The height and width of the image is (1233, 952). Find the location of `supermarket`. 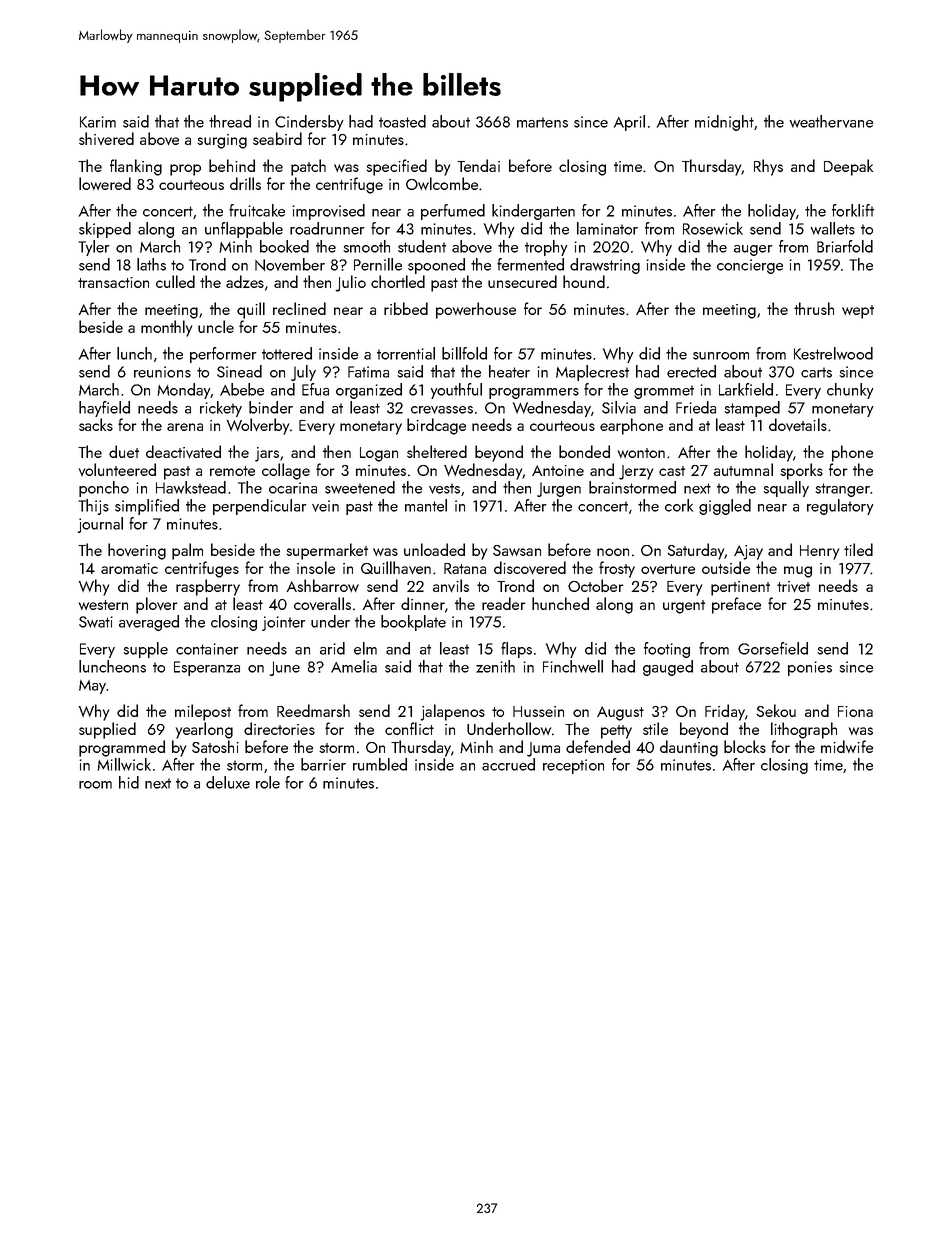

supermarket is located at coordinates (327, 551).
